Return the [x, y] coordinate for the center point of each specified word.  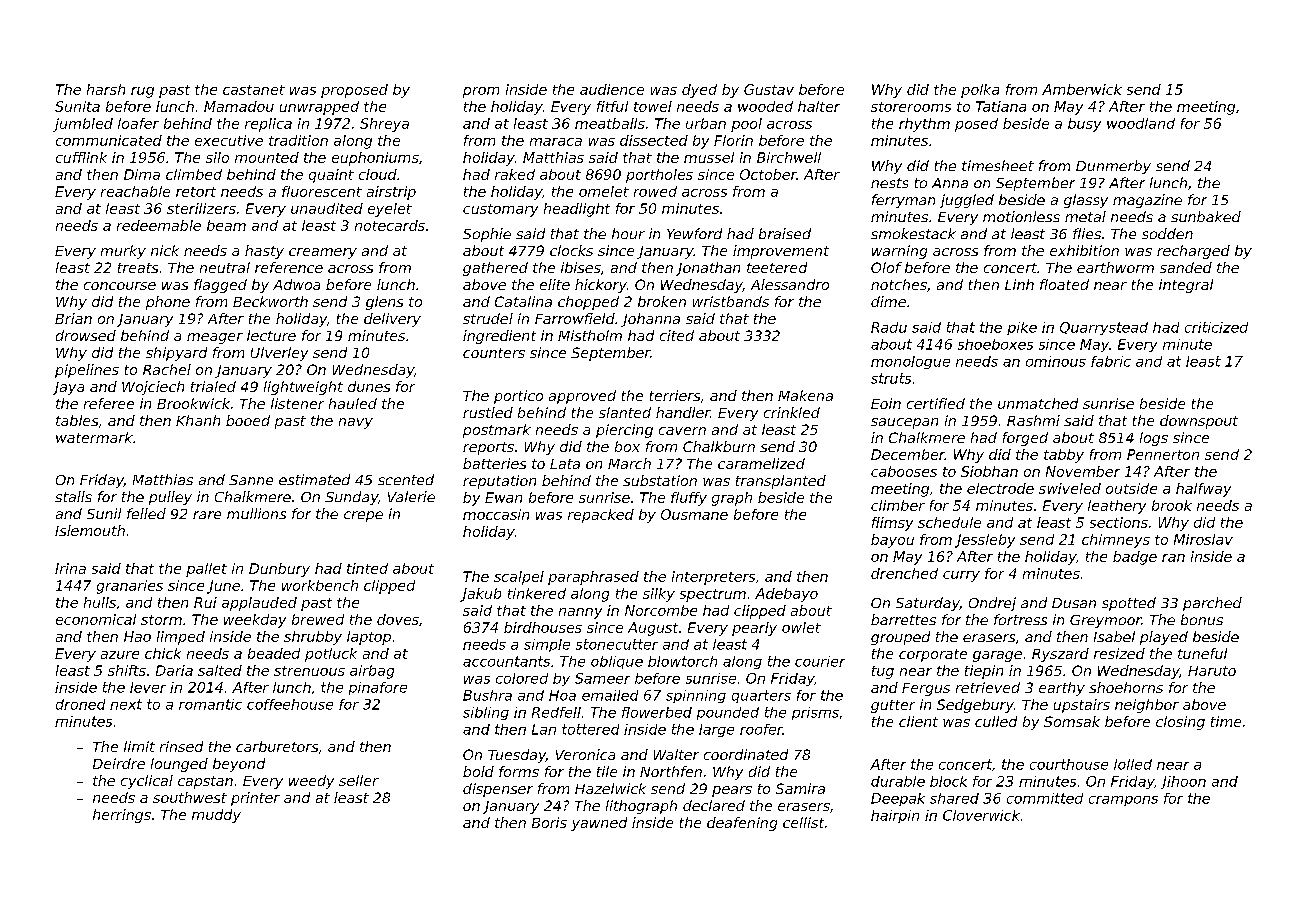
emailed [610, 695]
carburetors [277, 746]
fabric [1111, 361]
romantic [210, 704]
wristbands [731, 301]
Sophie [487, 235]
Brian [73, 318]
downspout [1199, 422]
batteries [494, 463]
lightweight [303, 388]
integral [1186, 286]
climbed [194, 174]
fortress [1020, 619]
